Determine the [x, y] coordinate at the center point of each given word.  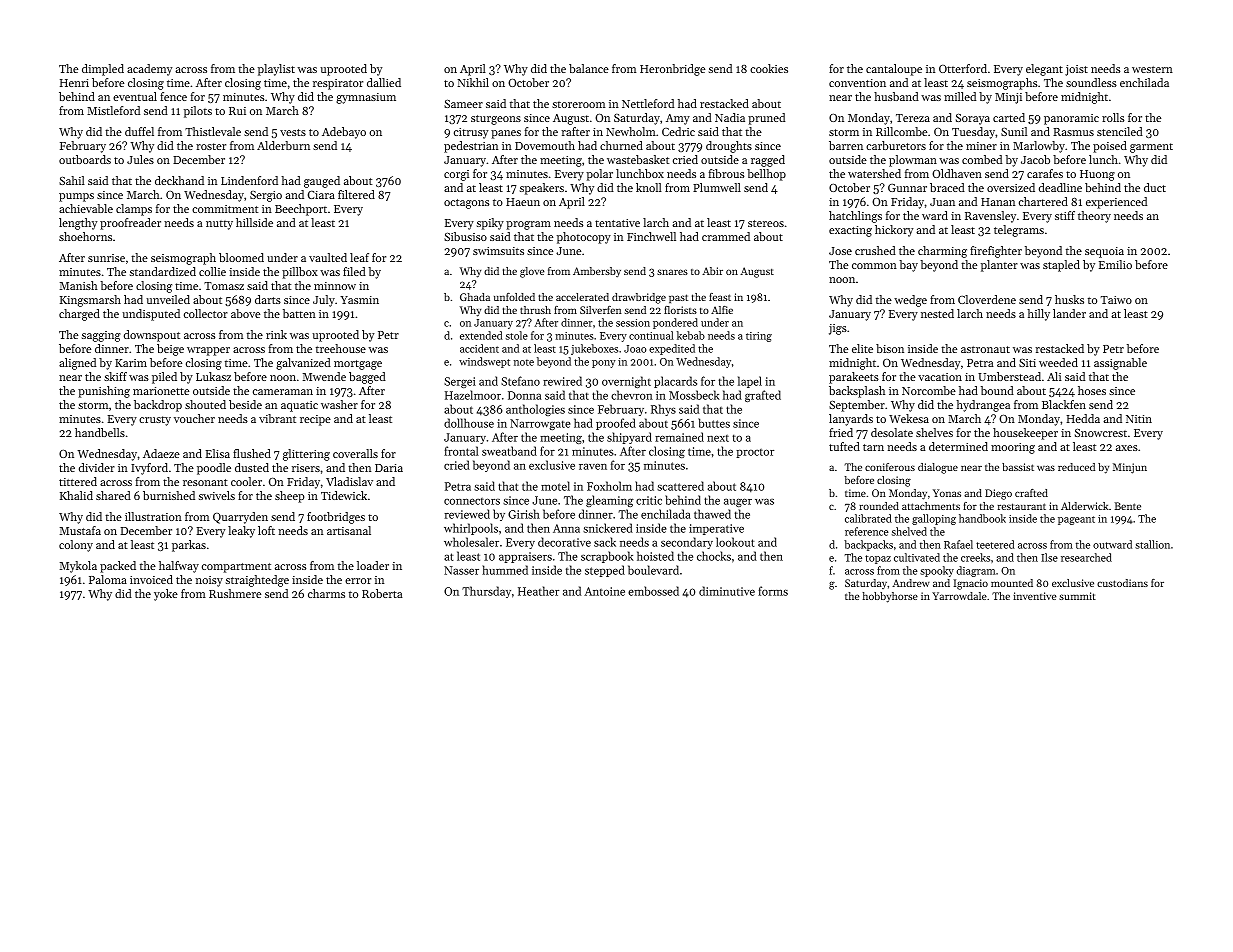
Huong [1097, 175]
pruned [766, 119]
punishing [104, 392]
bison [890, 348]
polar [599, 175]
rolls [1113, 117]
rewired [562, 381]
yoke [166, 595]
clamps [134, 210]
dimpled [103, 70]
